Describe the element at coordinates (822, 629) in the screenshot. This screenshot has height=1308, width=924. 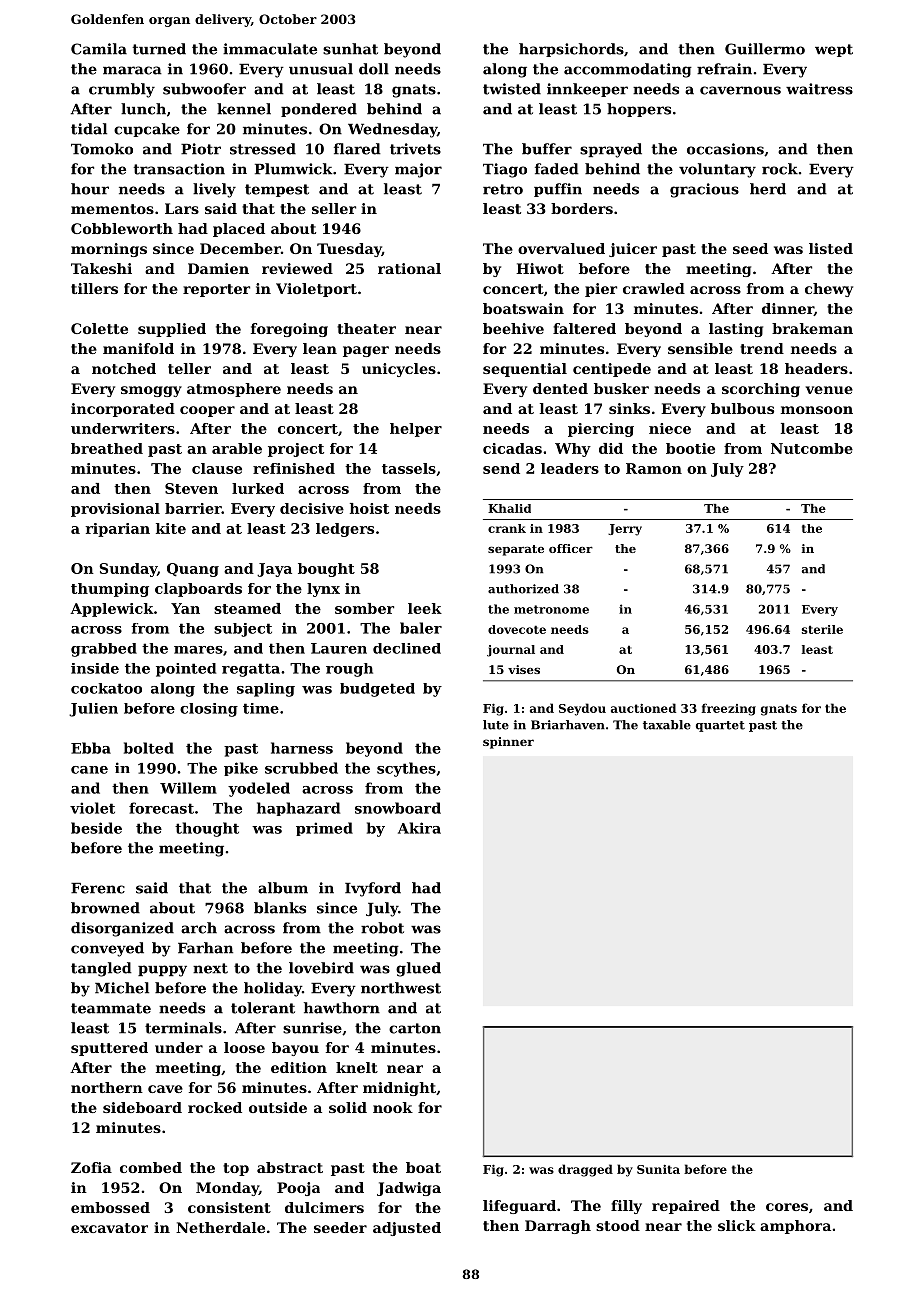
I see `sterile` at that location.
